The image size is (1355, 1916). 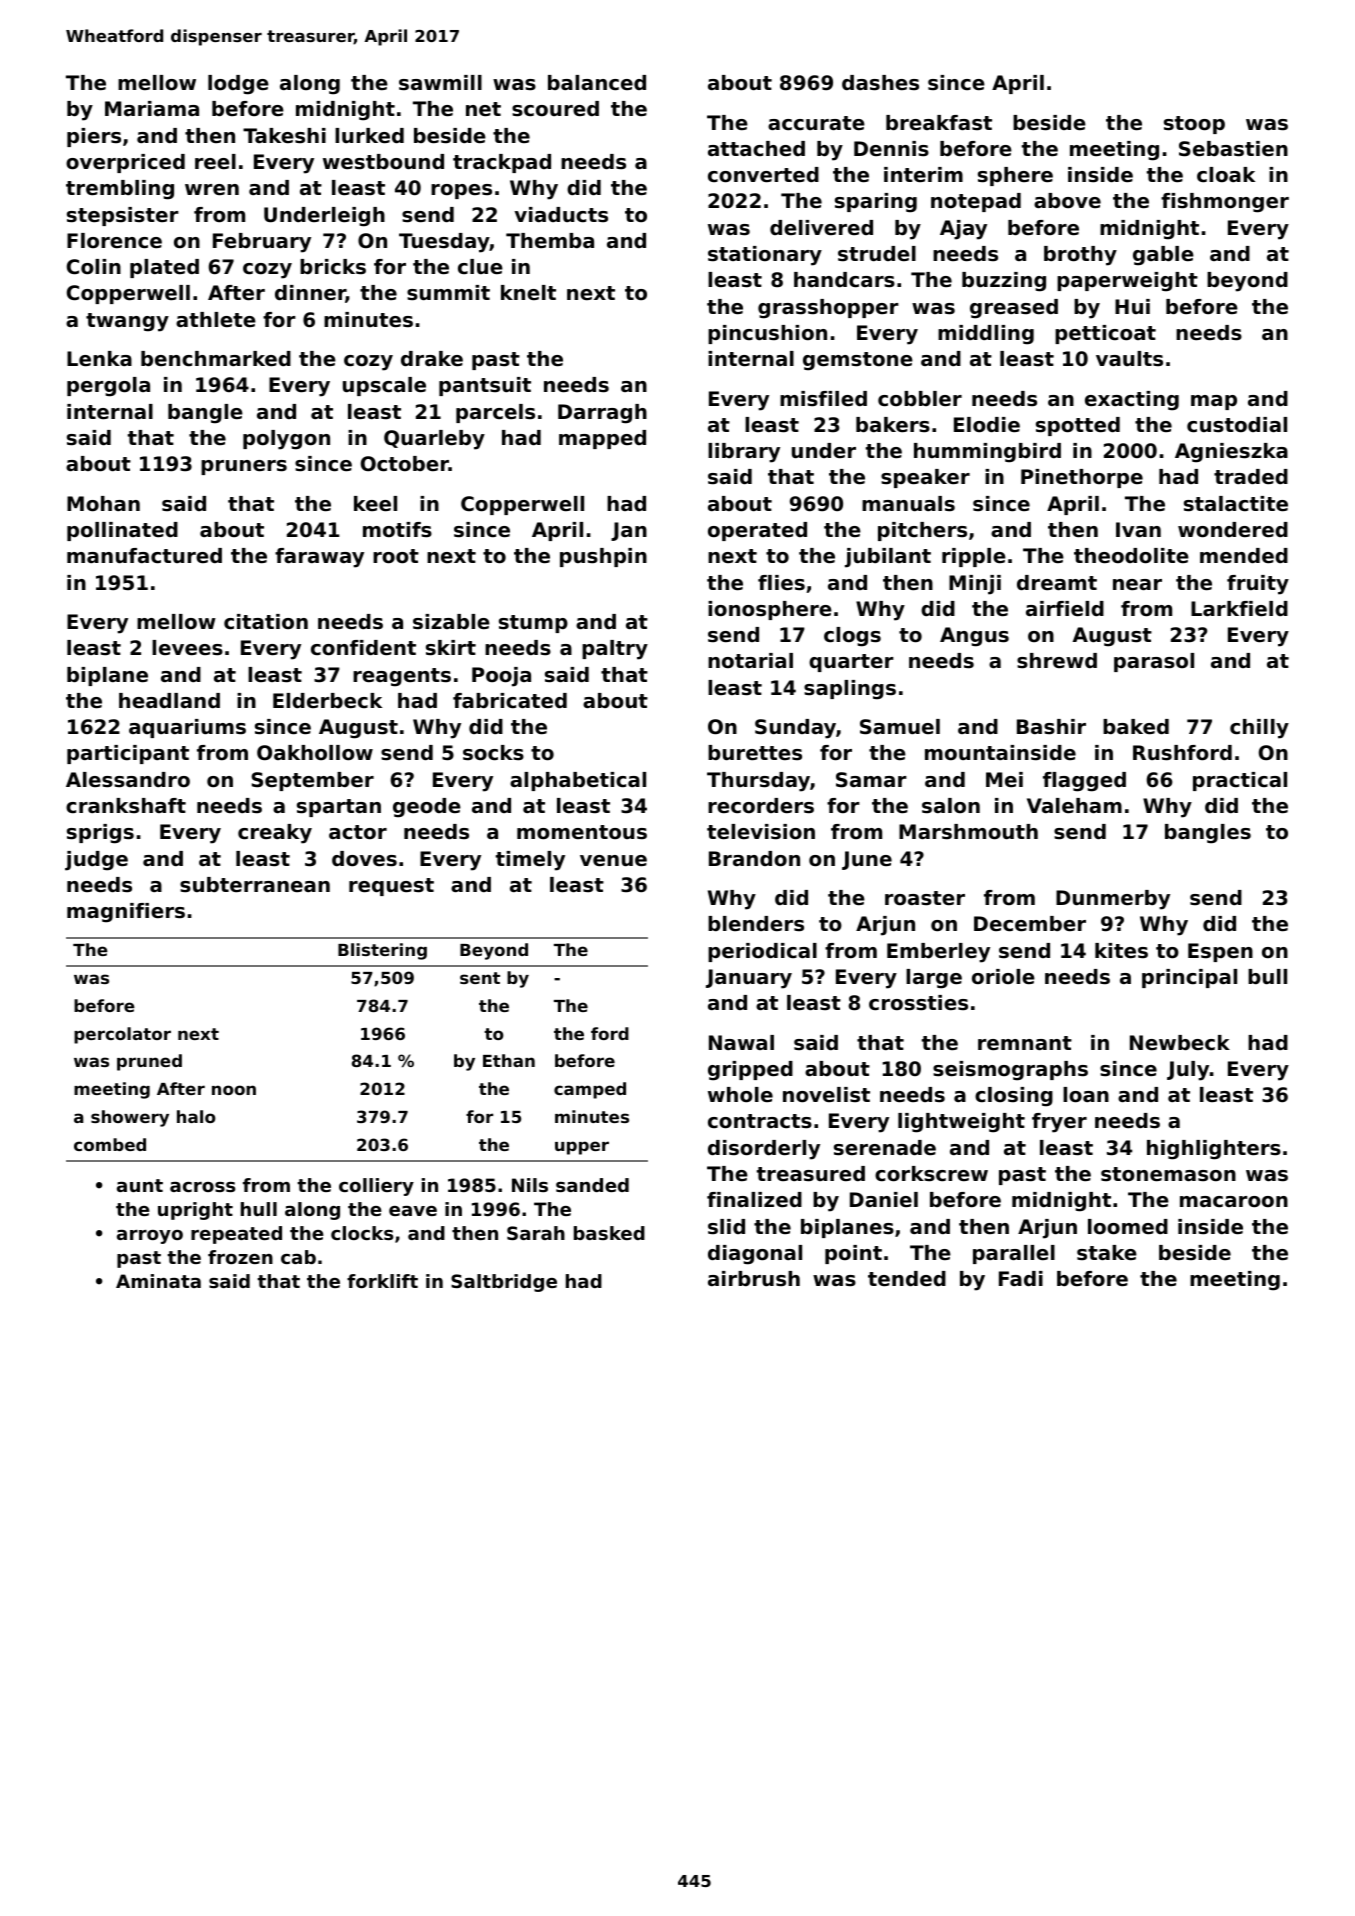 I want to click on noon, so click(x=234, y=1090).
